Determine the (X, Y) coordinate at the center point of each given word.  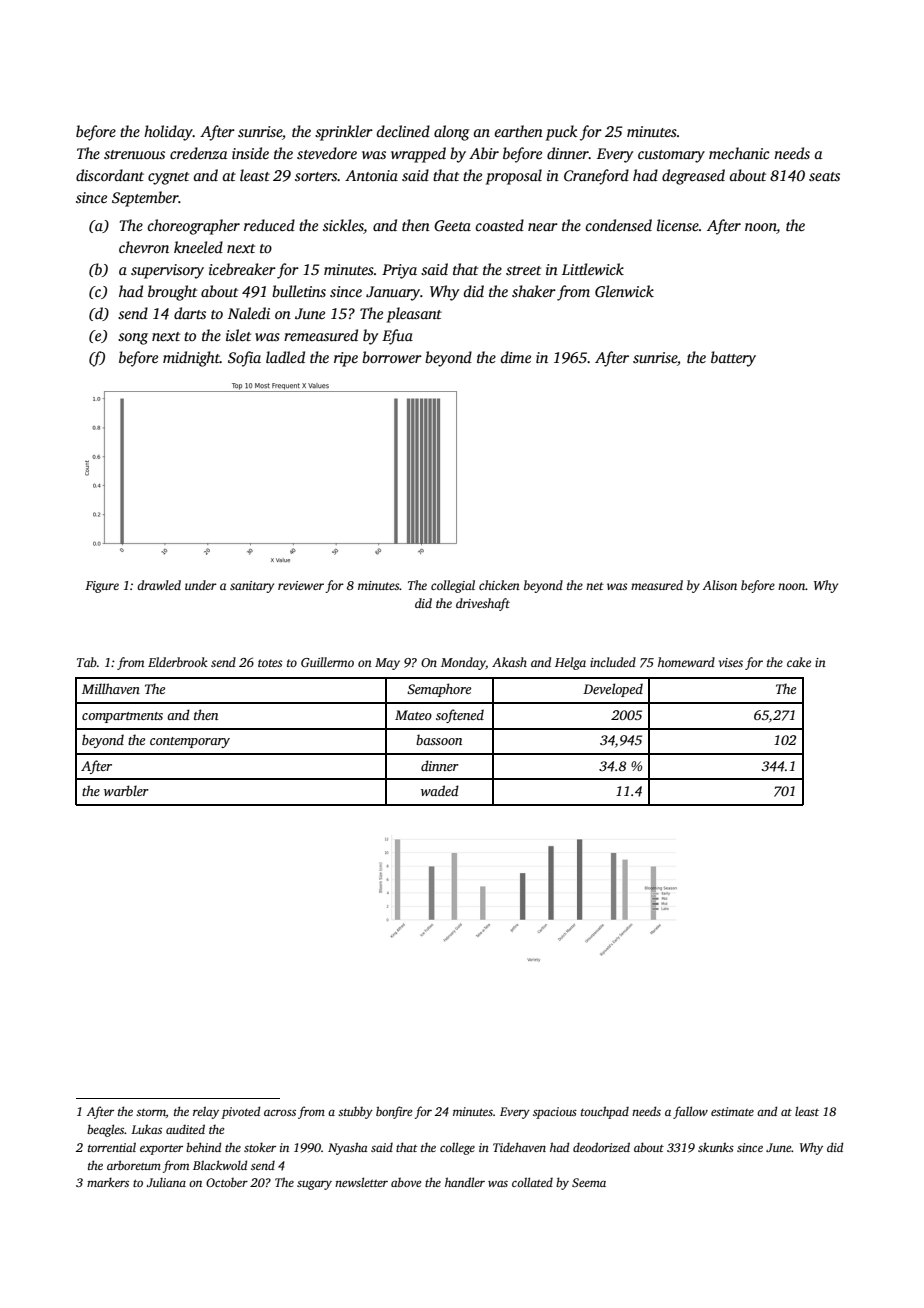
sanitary (252, 587)
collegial (453, 586)
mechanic (739, 153)
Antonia (371, 175)
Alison (720, 585)
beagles (106, 1130)
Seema (589, 1182)
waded (440, 790)
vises (731, 662)
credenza (198, 153)
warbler (126, 790)
